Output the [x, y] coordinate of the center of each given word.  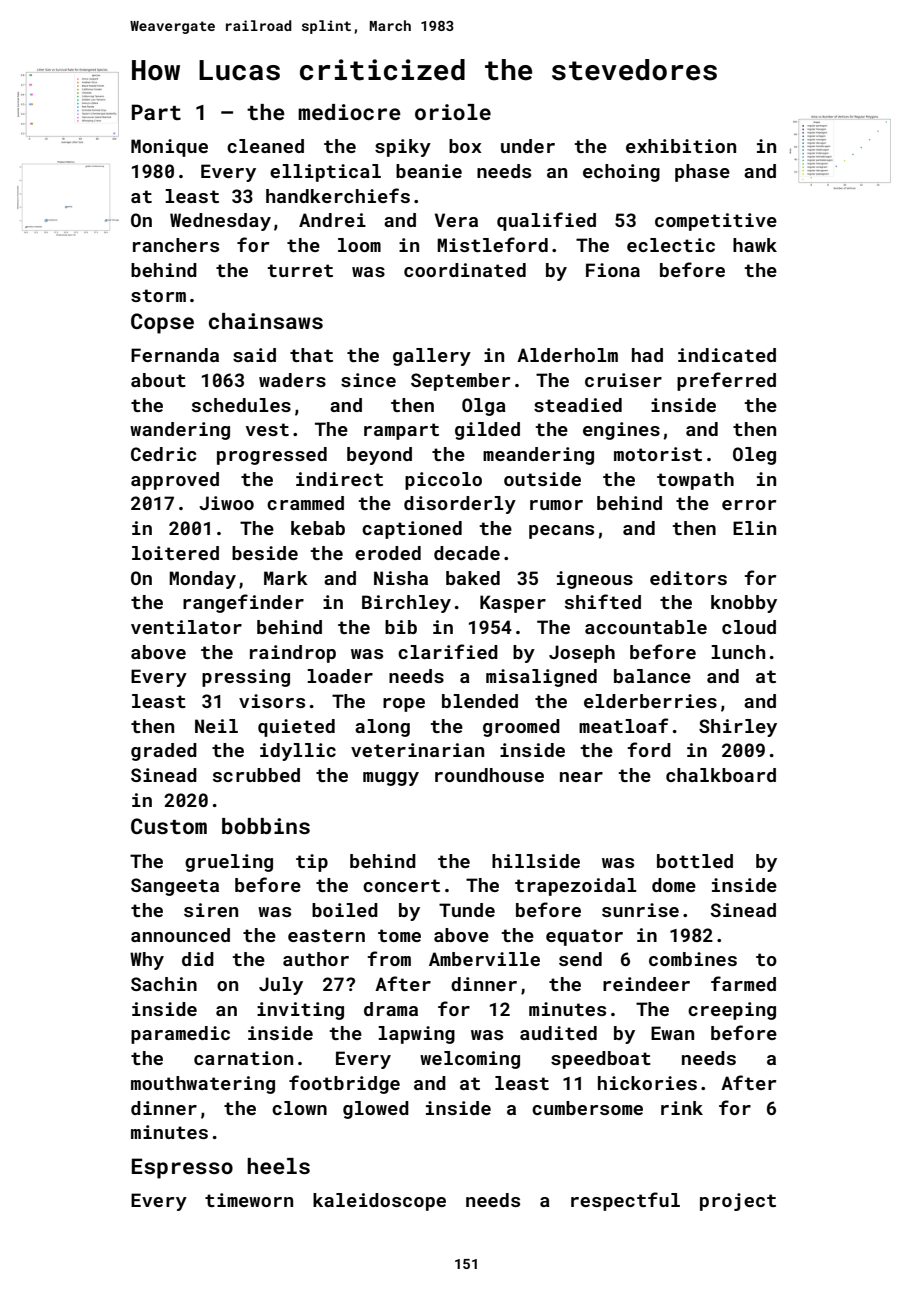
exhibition [681, 146]
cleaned [265, 146]
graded [164, 752]
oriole [453, 112]
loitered [175, 553]
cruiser [623, 380]
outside [542, 479]
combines [693, 959]
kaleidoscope [379, 1202]
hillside [536, 861]
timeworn [249, 1200]
